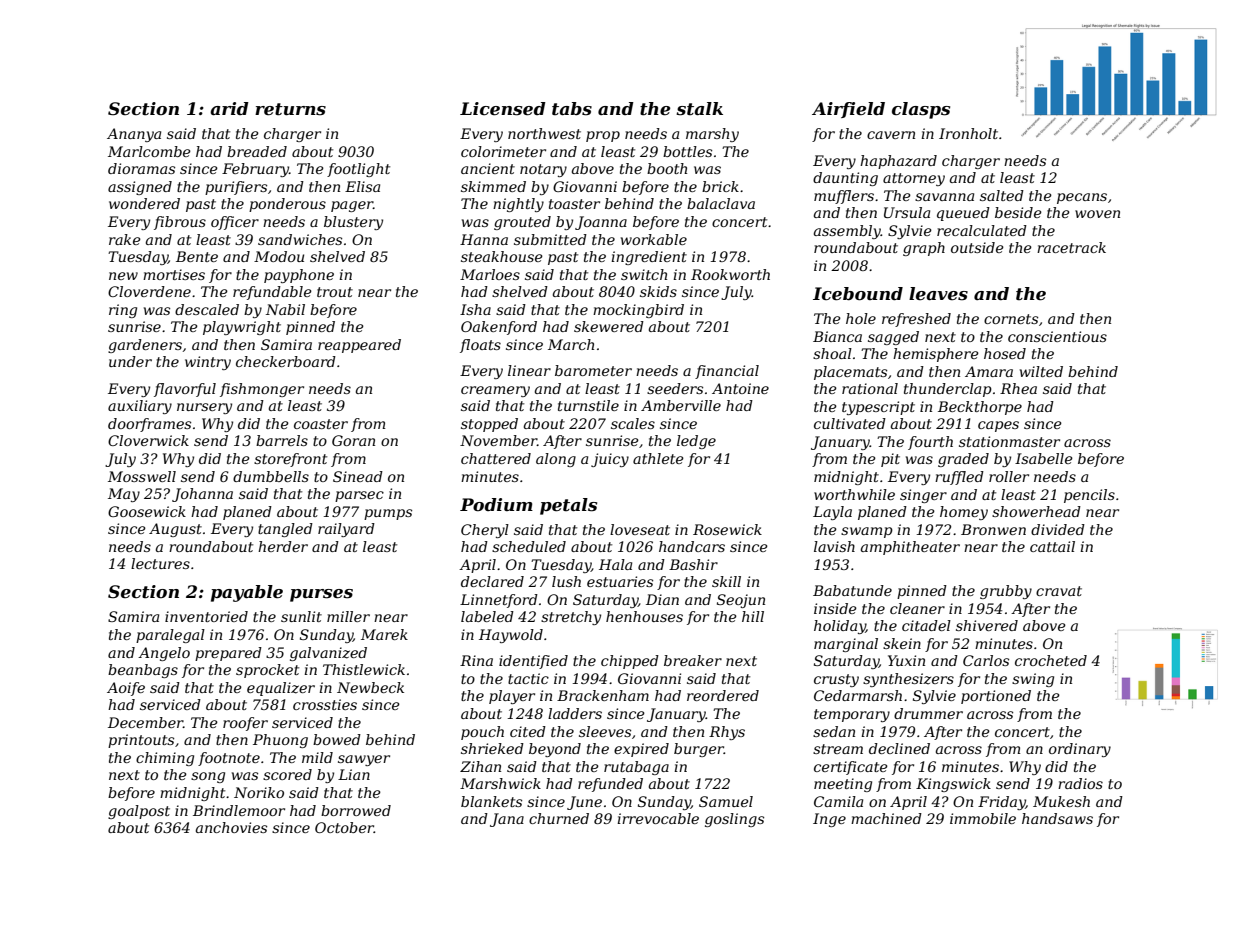  What do you see at coordinates (572, 109) in the screenshot?
I see `tabs` at bounding box center [572, 109].
